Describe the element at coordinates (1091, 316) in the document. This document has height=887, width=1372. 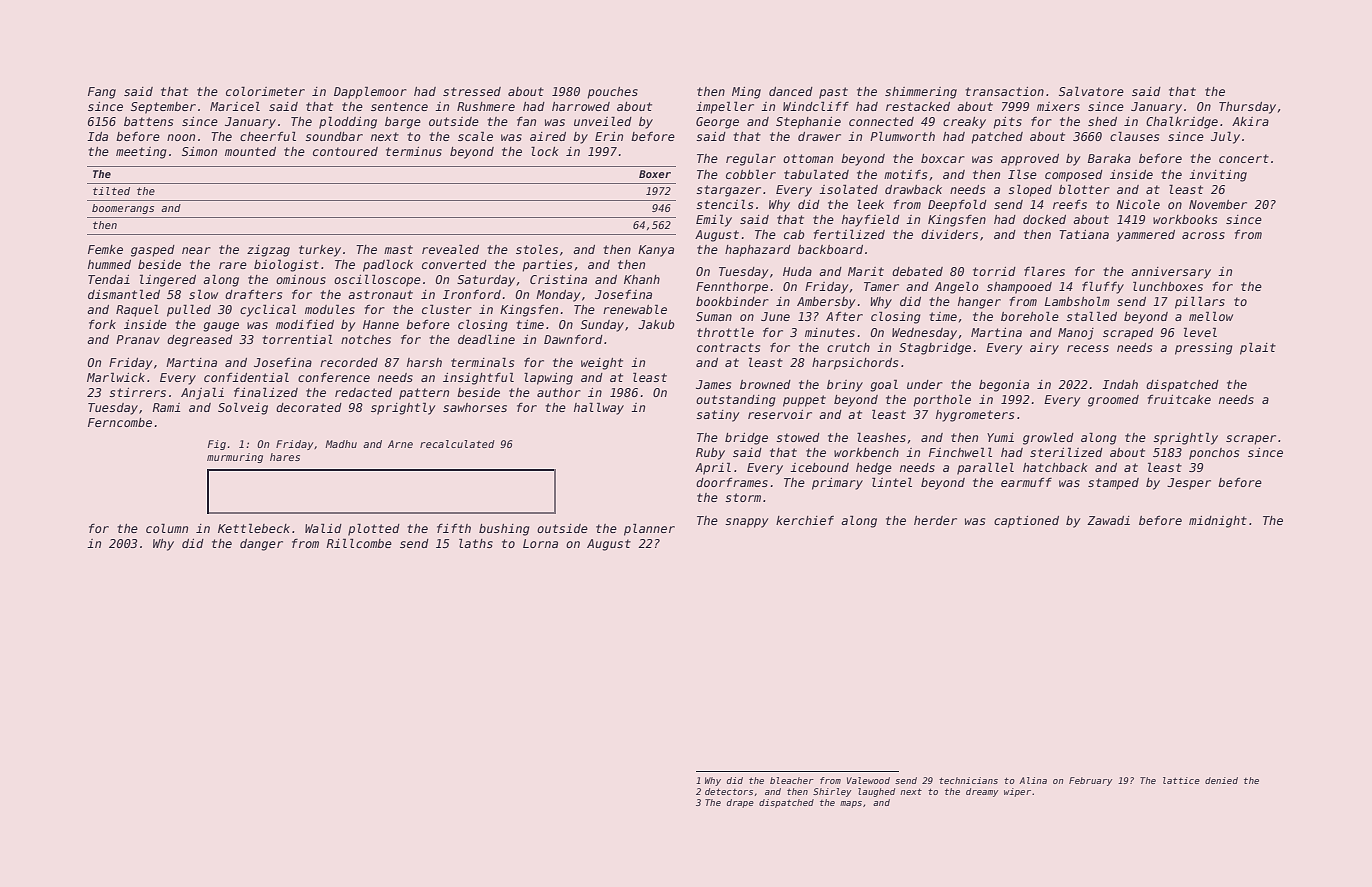
I see `stalled` at that location.
